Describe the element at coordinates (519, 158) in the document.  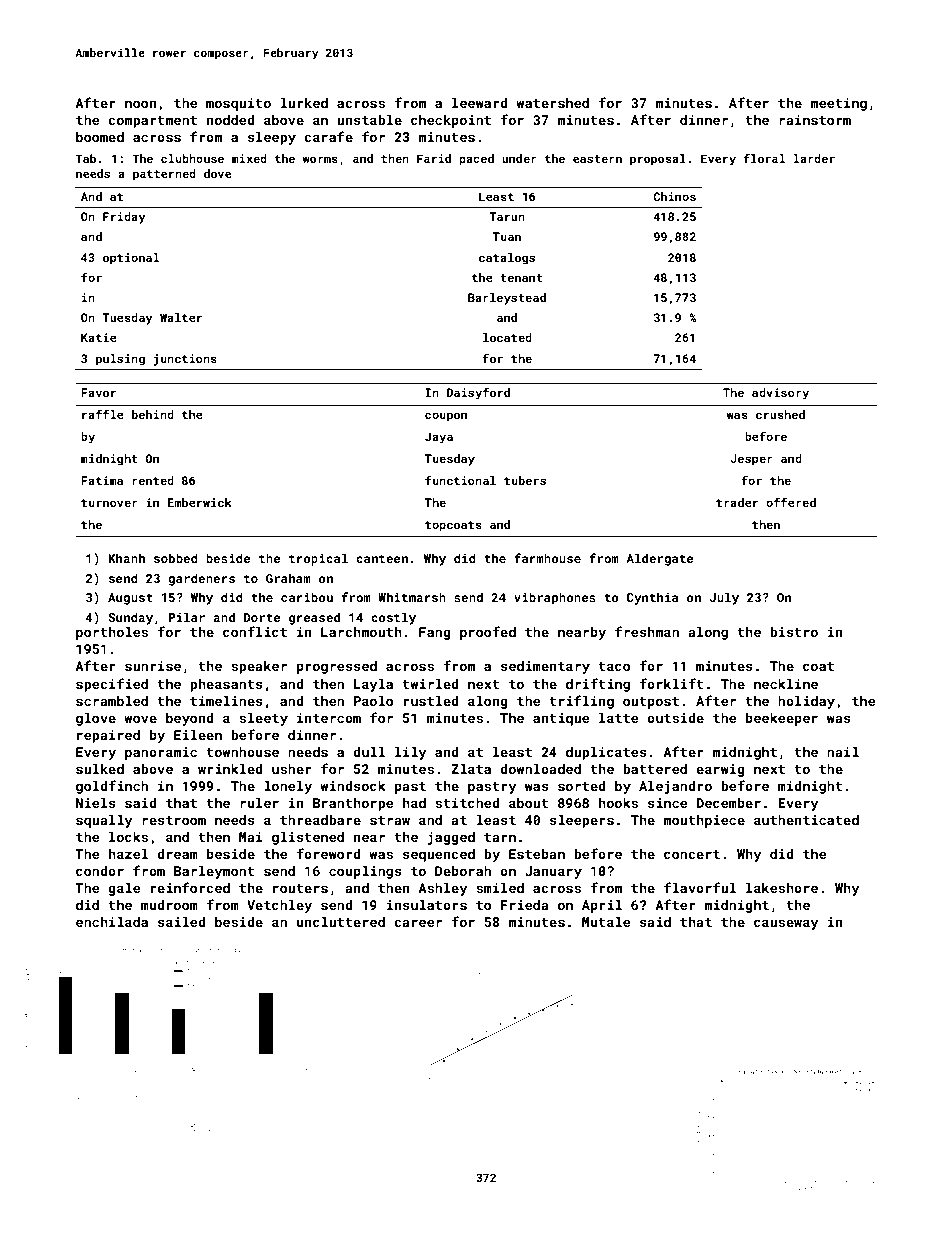
I see `under` at that location.
